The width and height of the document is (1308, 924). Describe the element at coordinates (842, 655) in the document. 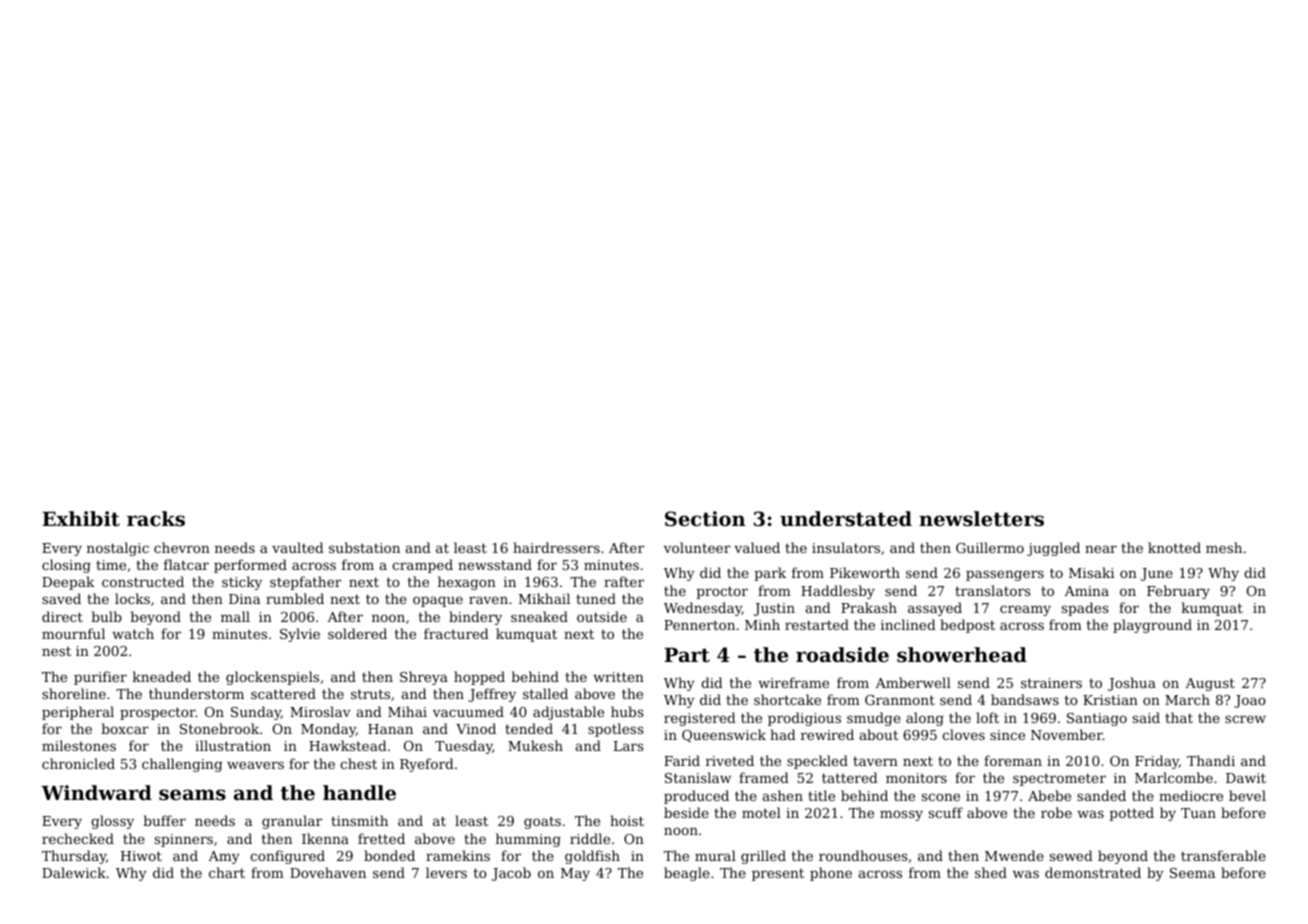

I see `roadside` at that location.
